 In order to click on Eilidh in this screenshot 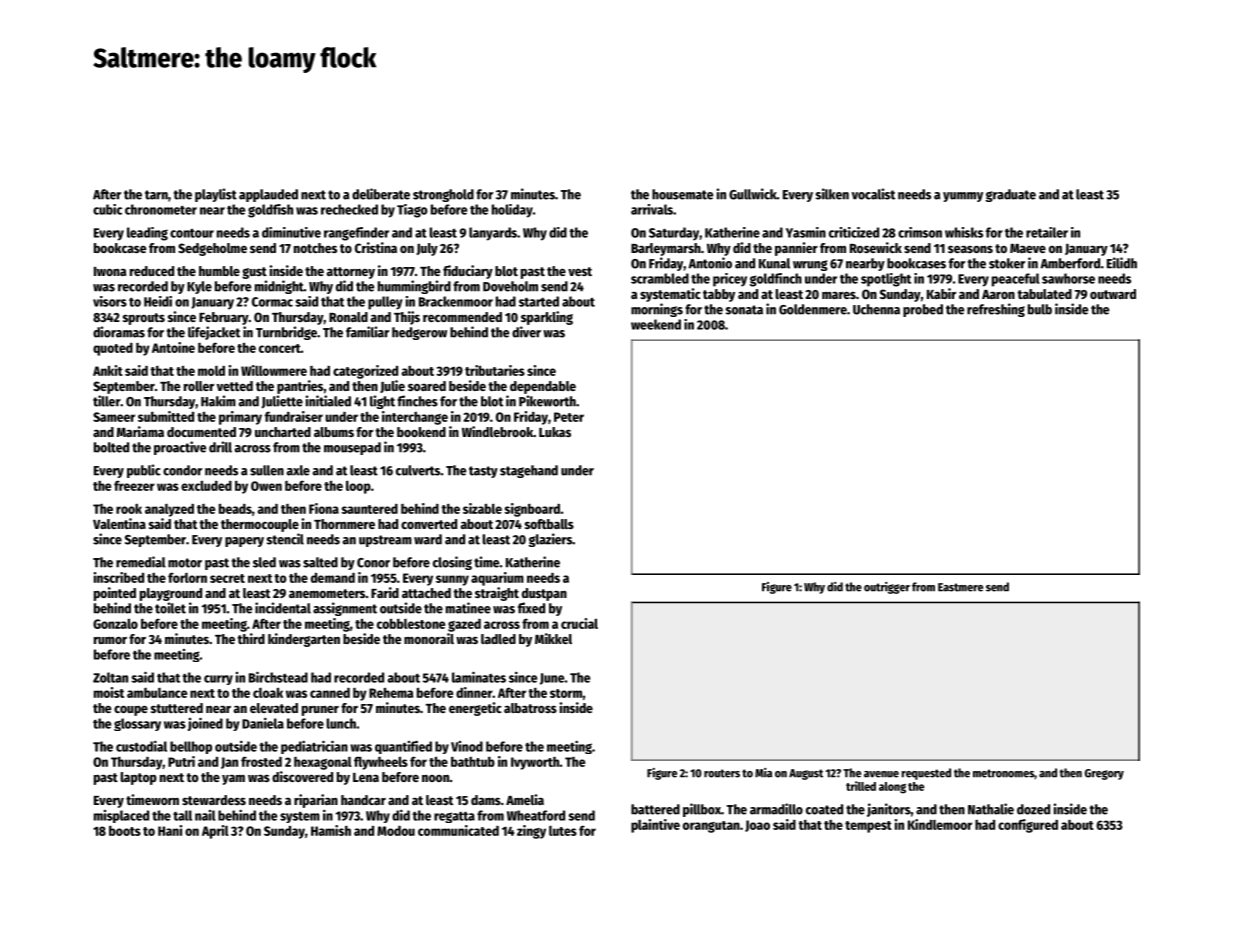, I will do `click(1122, 263)`.
